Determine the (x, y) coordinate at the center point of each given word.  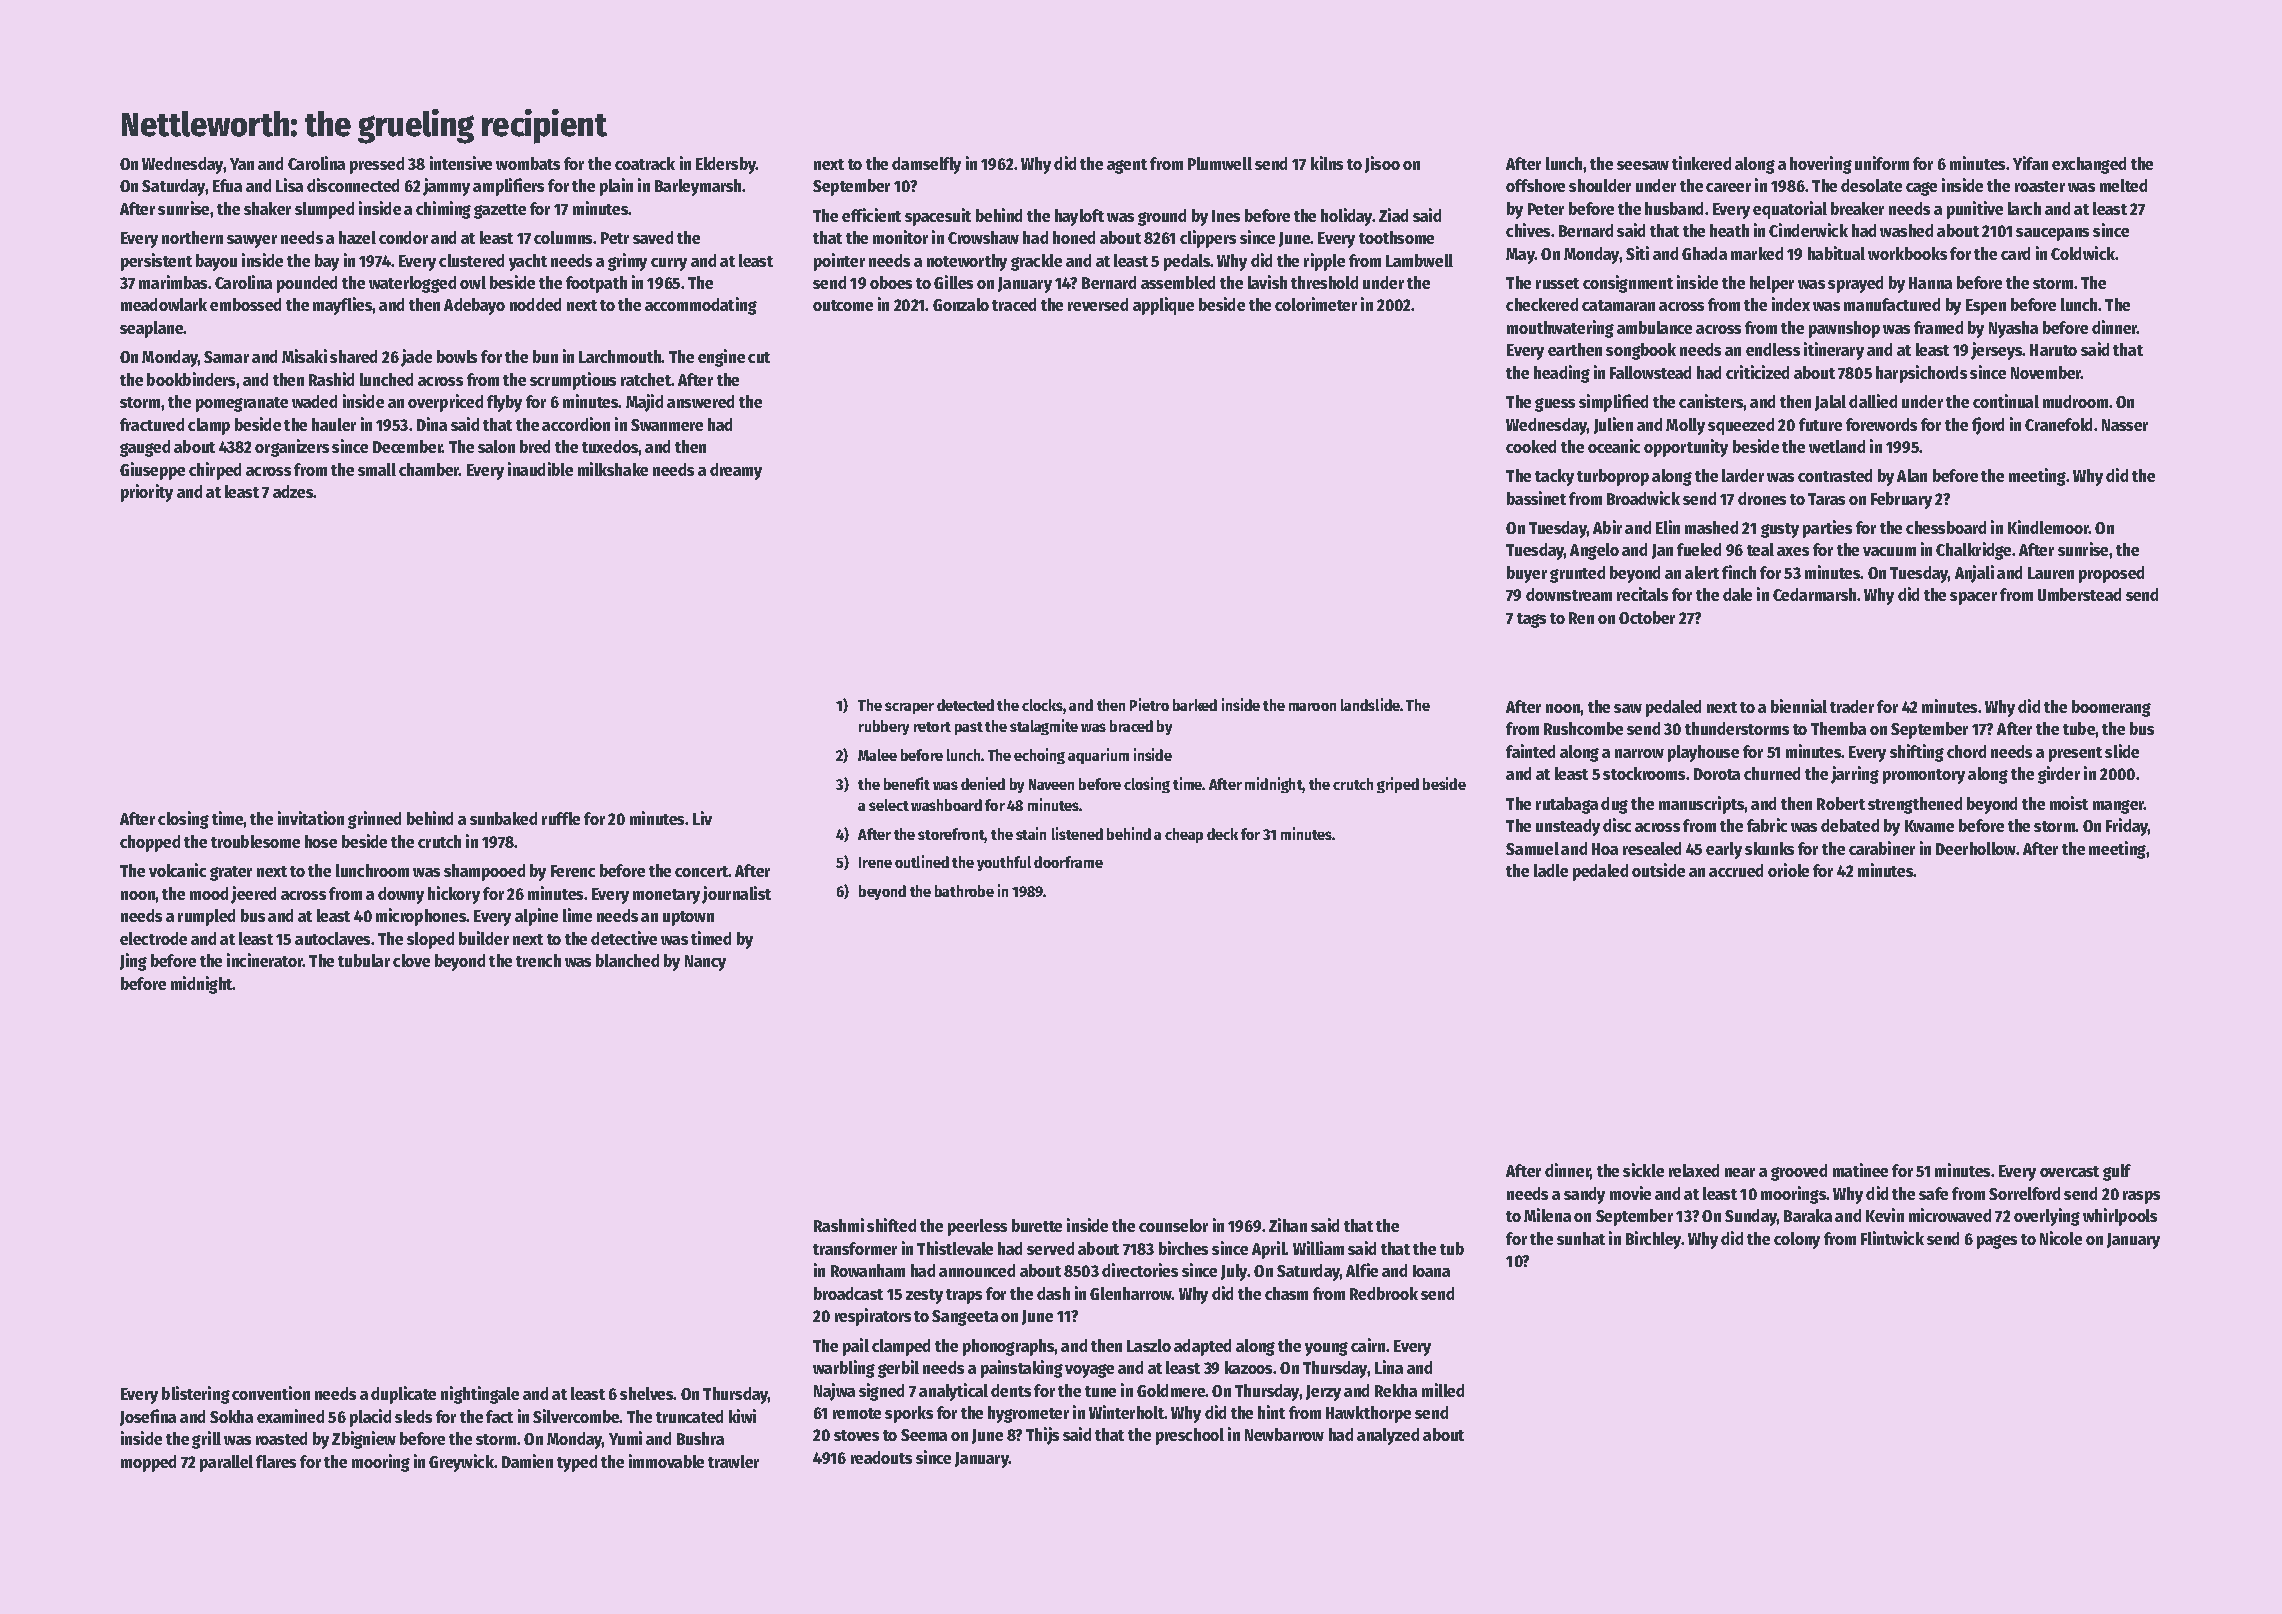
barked (1195, 705)
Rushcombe (1583, 728)
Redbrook (1384, 1293)
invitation (311, 818)
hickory (454, 895)
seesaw (1643, 165)
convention (271, 1393)
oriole (1788, 870)
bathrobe (964, 891)
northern (192, 237)
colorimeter (1316, 304)
